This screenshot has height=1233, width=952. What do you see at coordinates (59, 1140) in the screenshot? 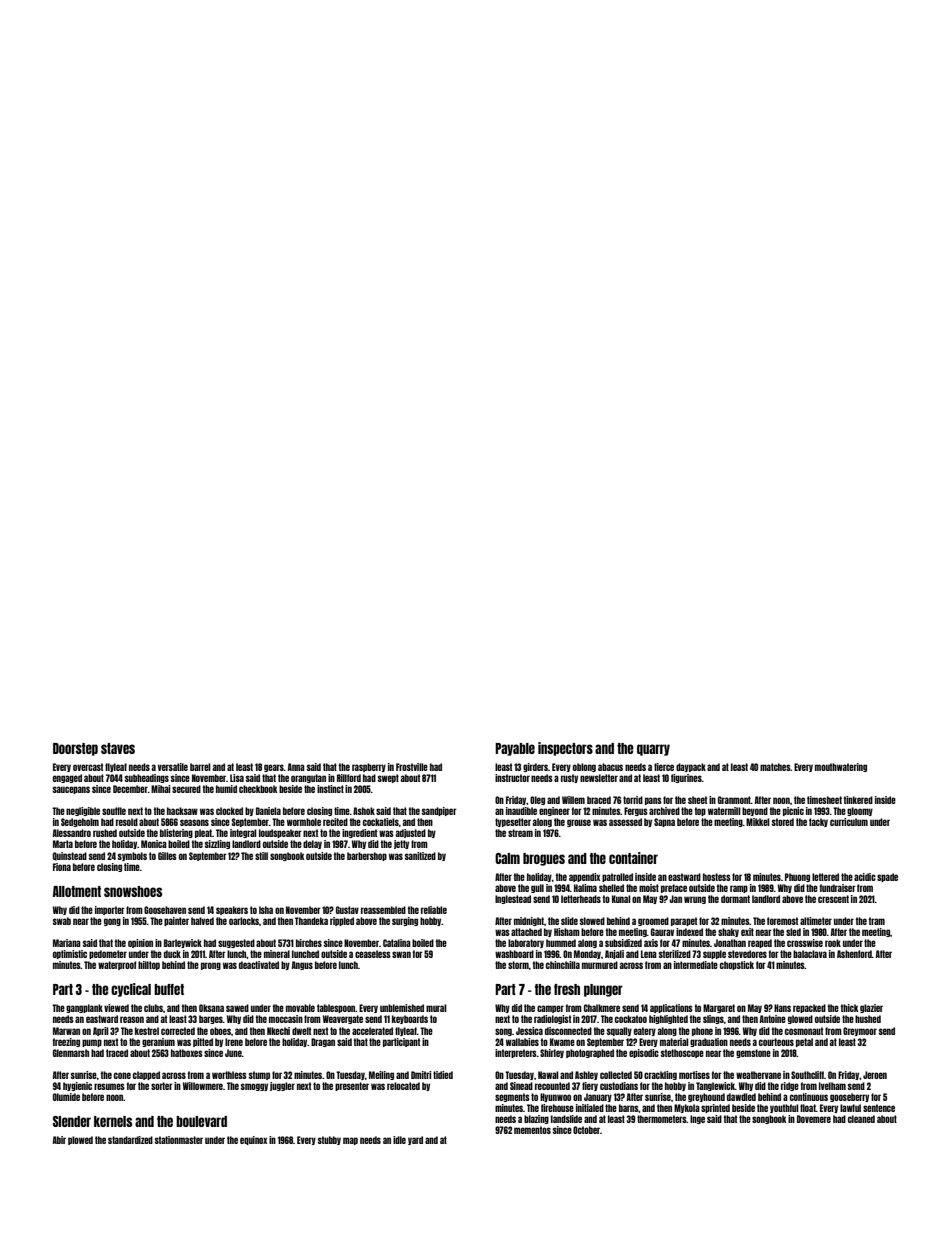
I see `Abir` at bounding box center [59, 1140].
